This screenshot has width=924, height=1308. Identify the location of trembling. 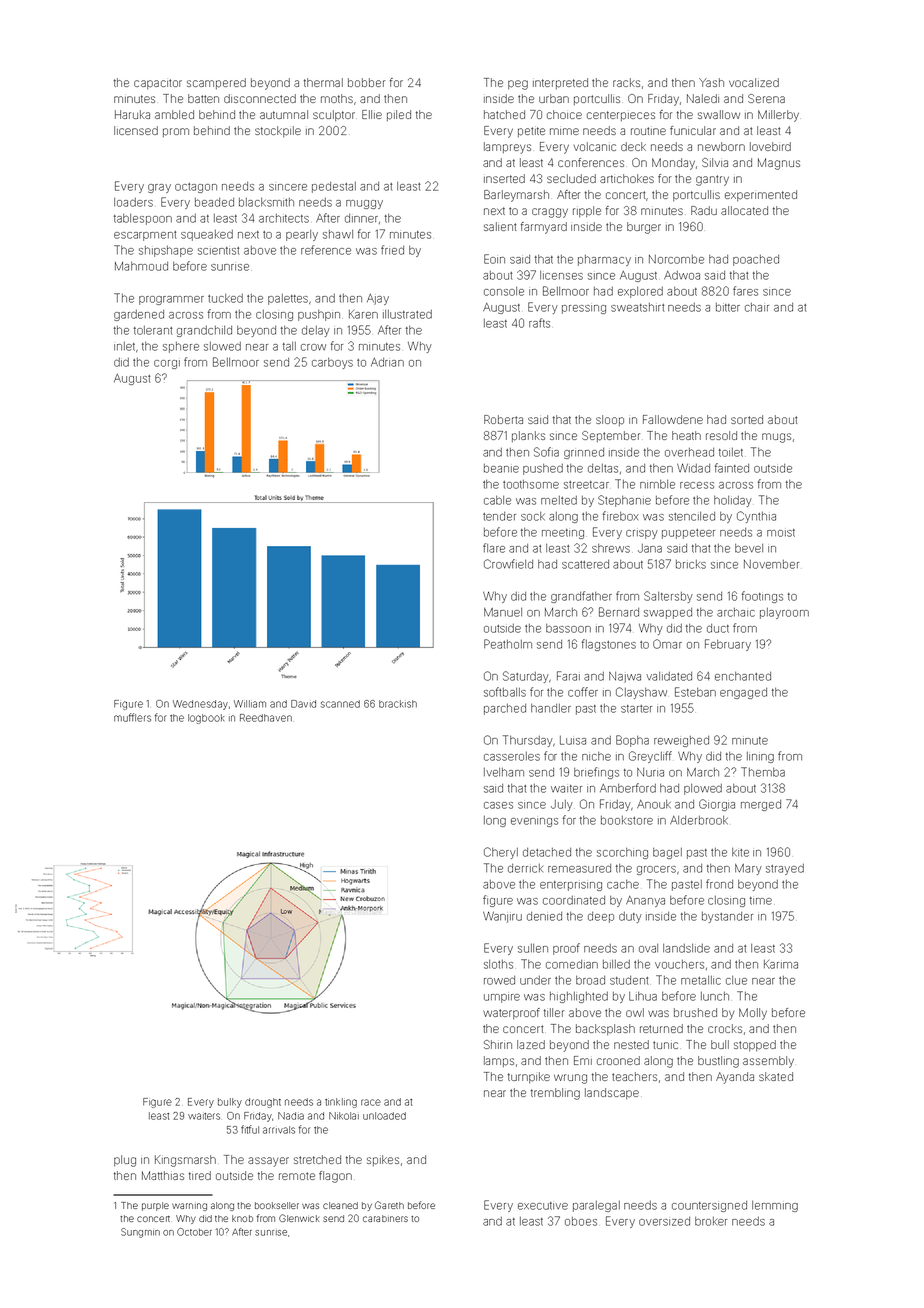
(555, 1094).
